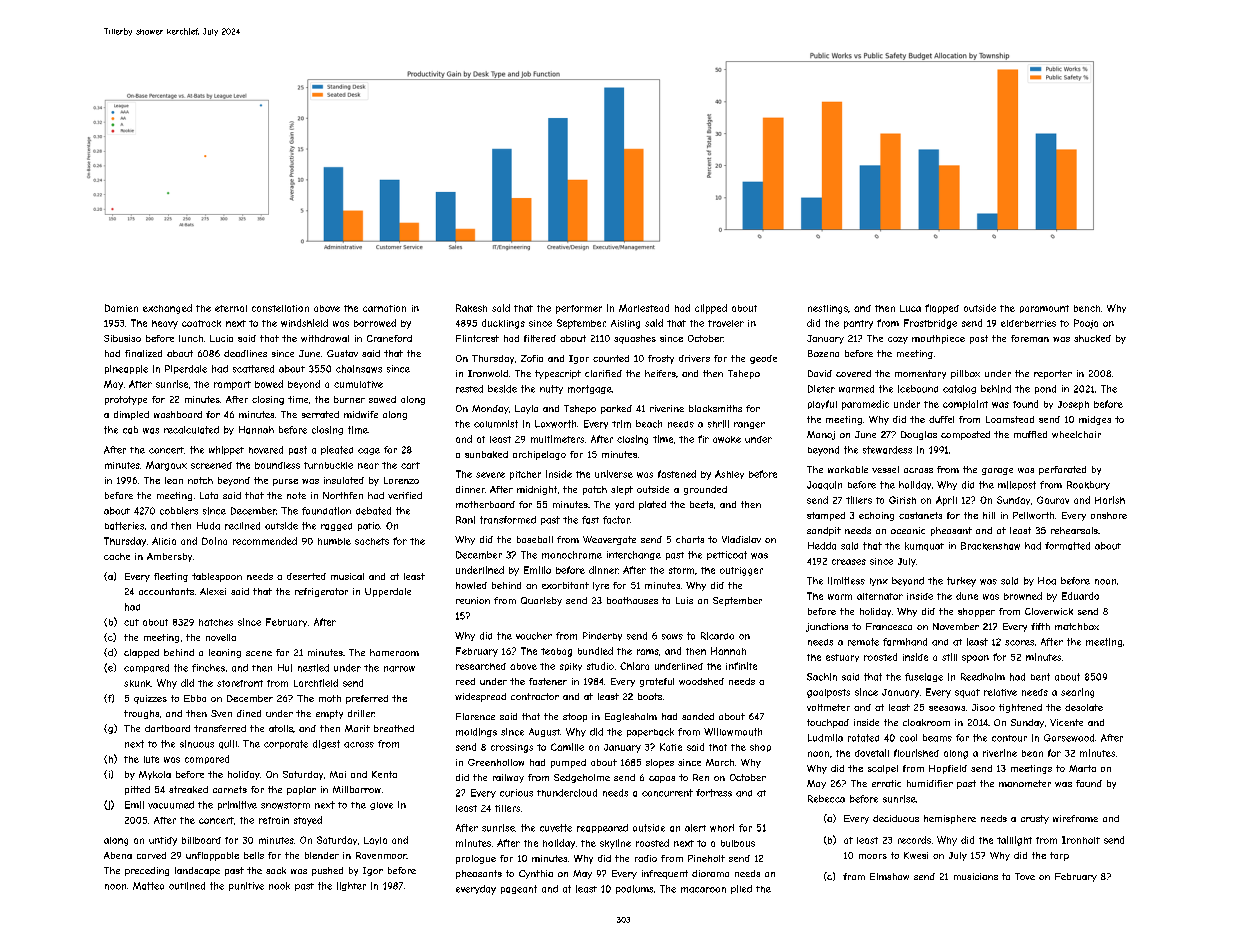 The height and width of the image is (952, 1233). Describe the element at coordinates (976, 876) in the image. I see `musicians` at that location.
